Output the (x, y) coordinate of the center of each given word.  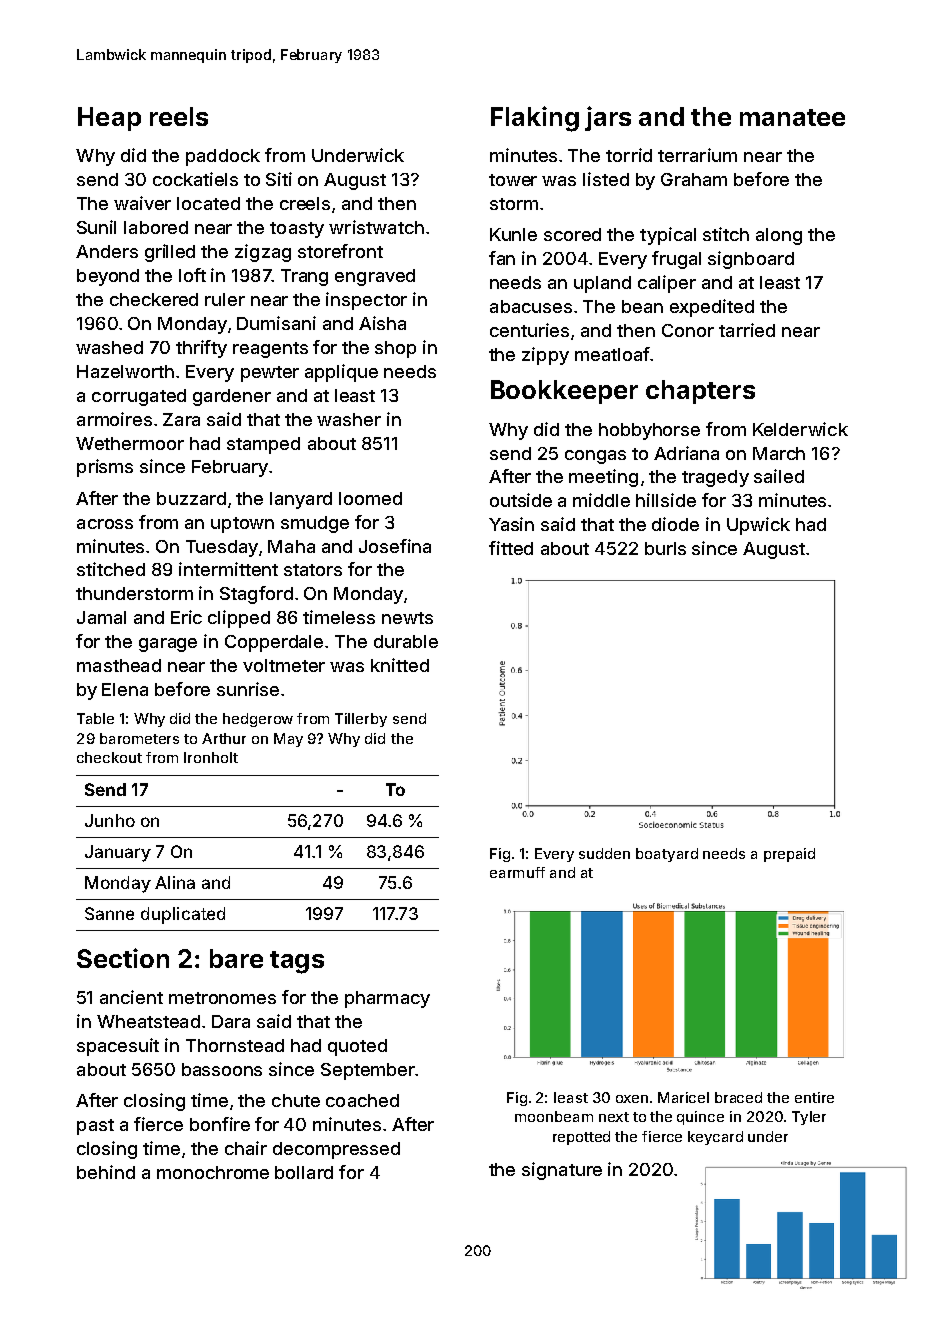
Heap (109, 119)
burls (665, 548)
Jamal (101, 617)
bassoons (222, 1069)
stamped (263, 445)
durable (406, 641)
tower (513, 180)
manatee (792, 117)
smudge (315, 524)
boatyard (667, 855)
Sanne (109, 913)
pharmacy (387, 999)
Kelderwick (800, 429)
